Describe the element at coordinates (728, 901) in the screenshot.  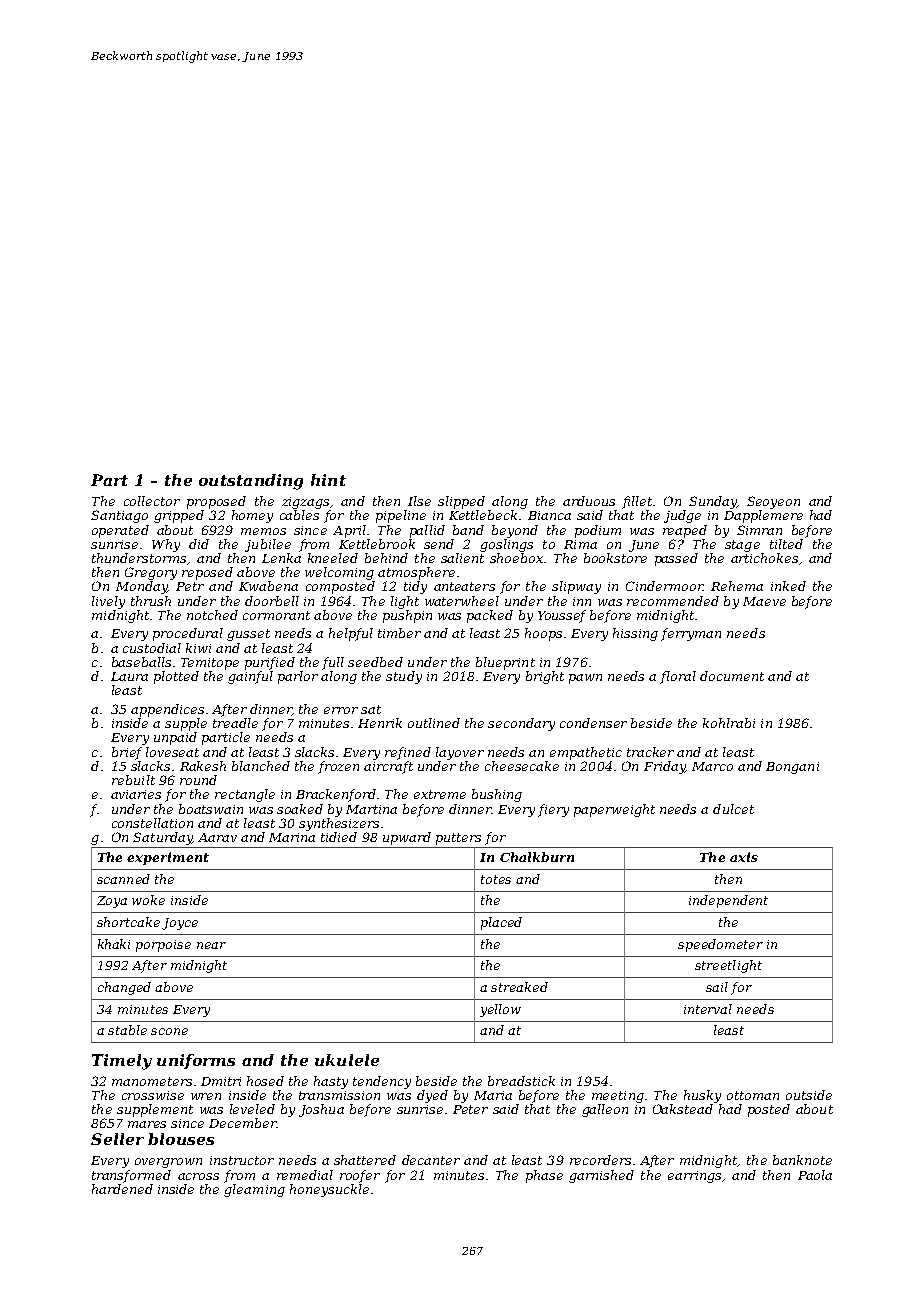
I see `independent` at that location.
